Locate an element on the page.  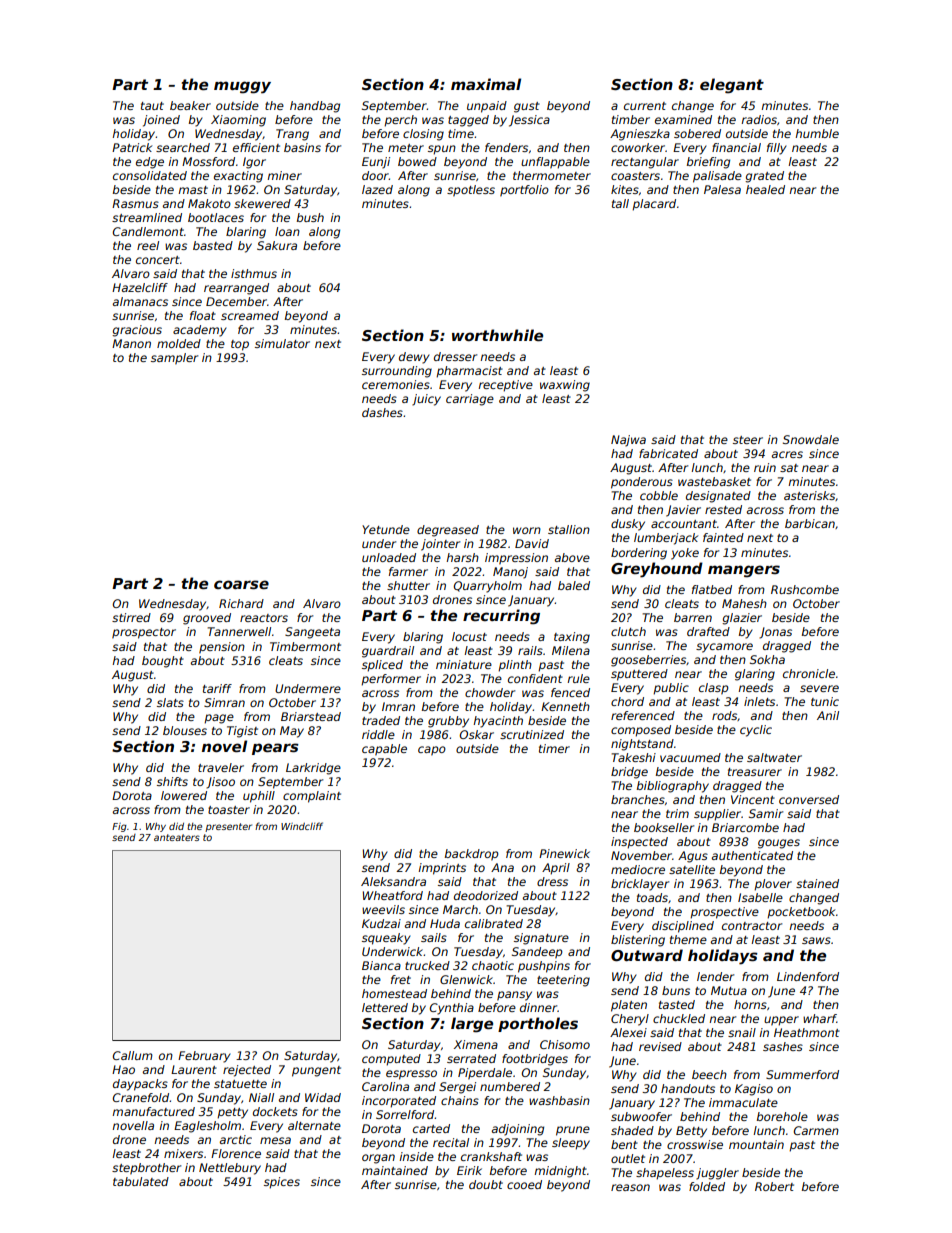
cooed is located at coordinates (524, 1184).
